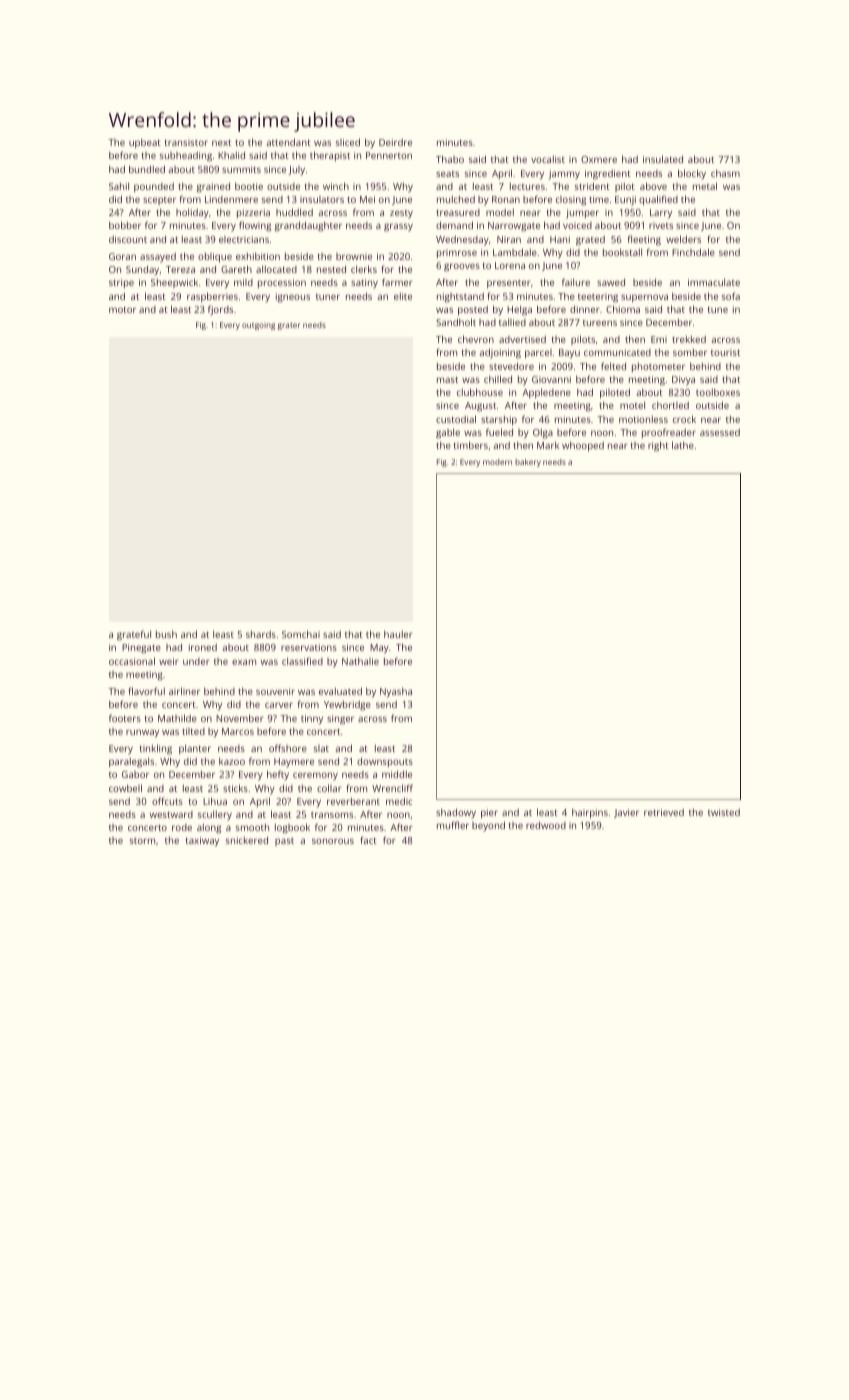 The image size is (849, 1400). I want to click on whooped, so click(583, 446).
